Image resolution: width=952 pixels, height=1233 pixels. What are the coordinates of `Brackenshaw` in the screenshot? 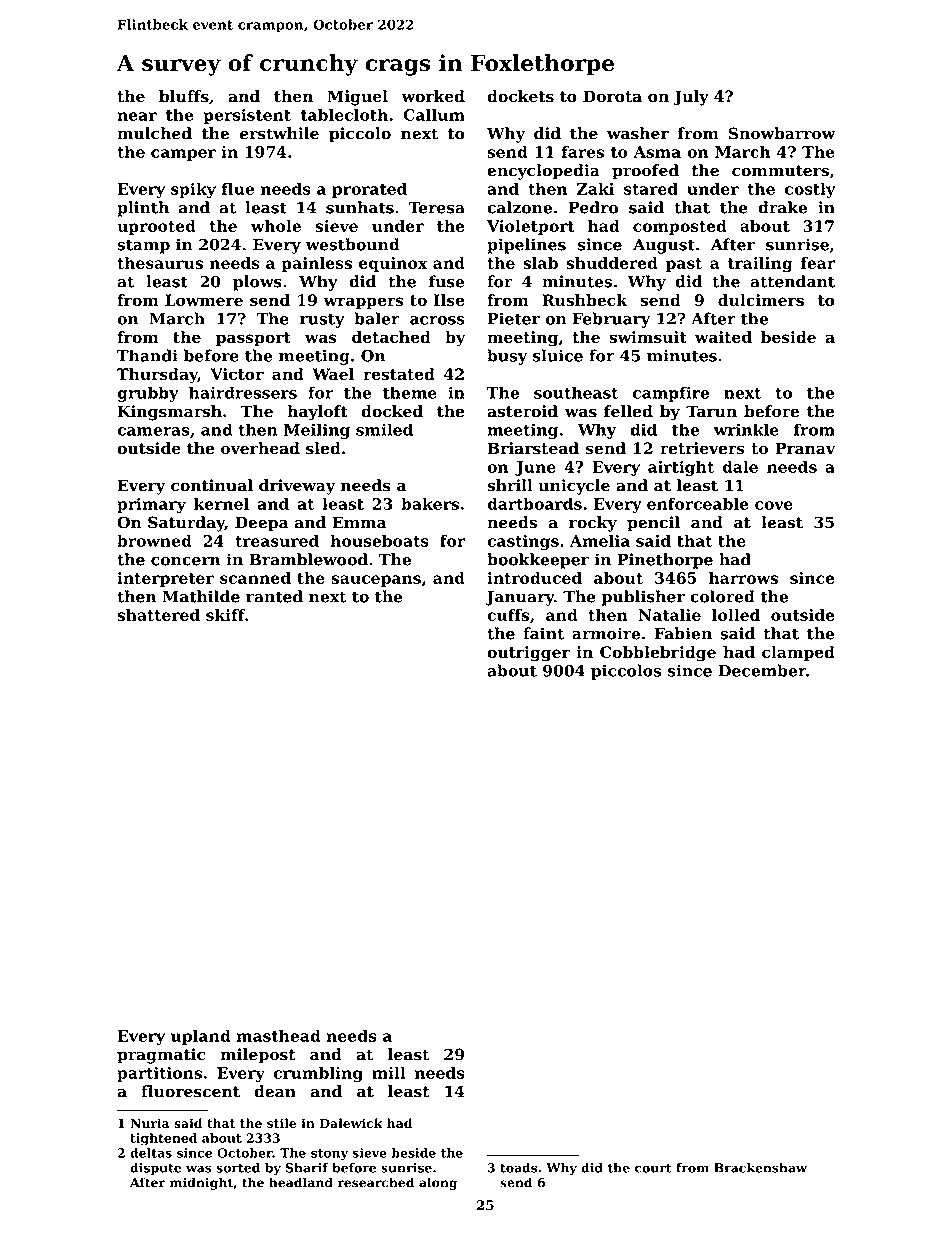 It's located at (760, 1168).
